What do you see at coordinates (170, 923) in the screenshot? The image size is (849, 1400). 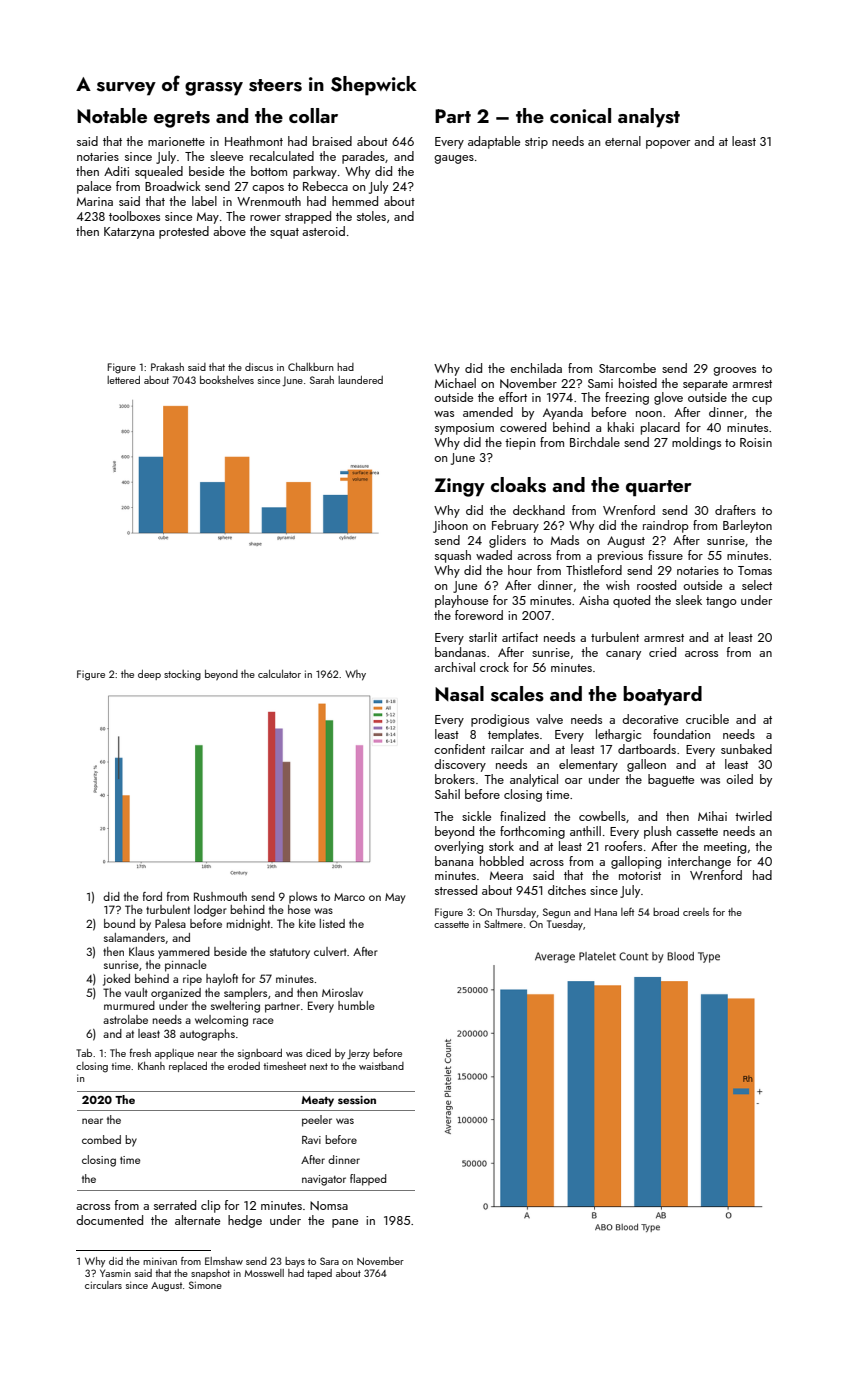 I see `Palesa` at bounding box center [170, 923].
